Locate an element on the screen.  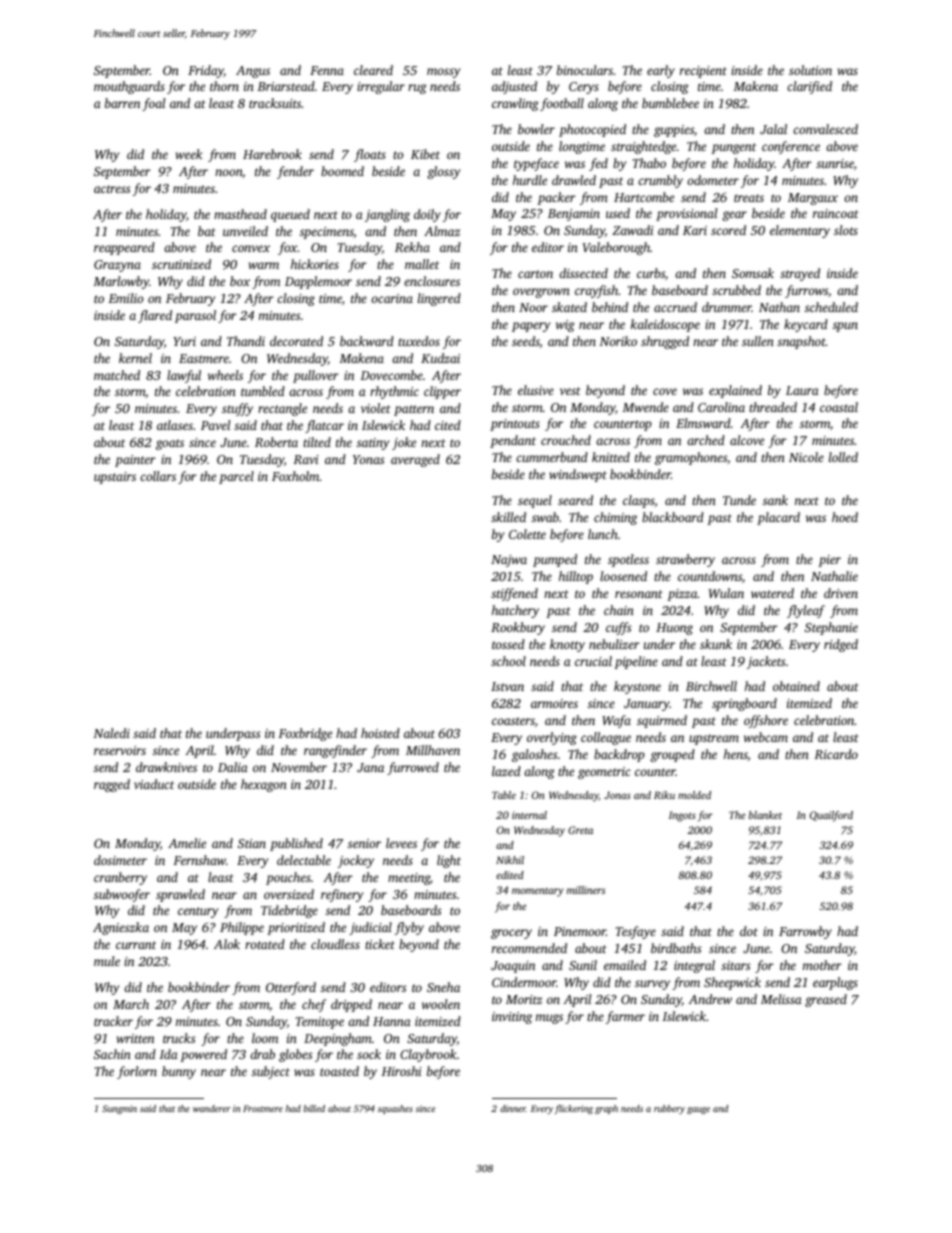
subwoofer is located at coordinates (122, 895).
